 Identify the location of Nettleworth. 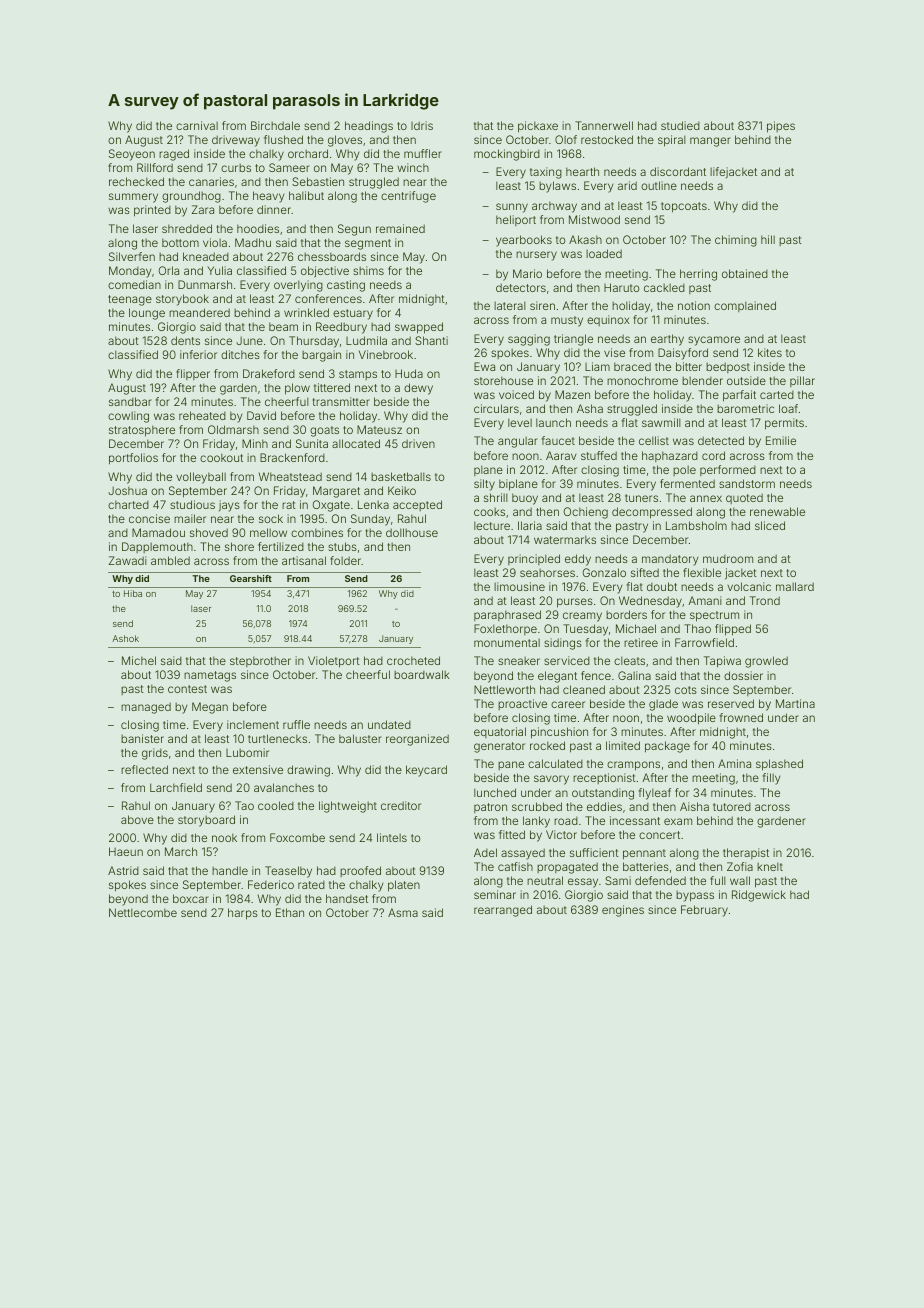
(504, 689).
